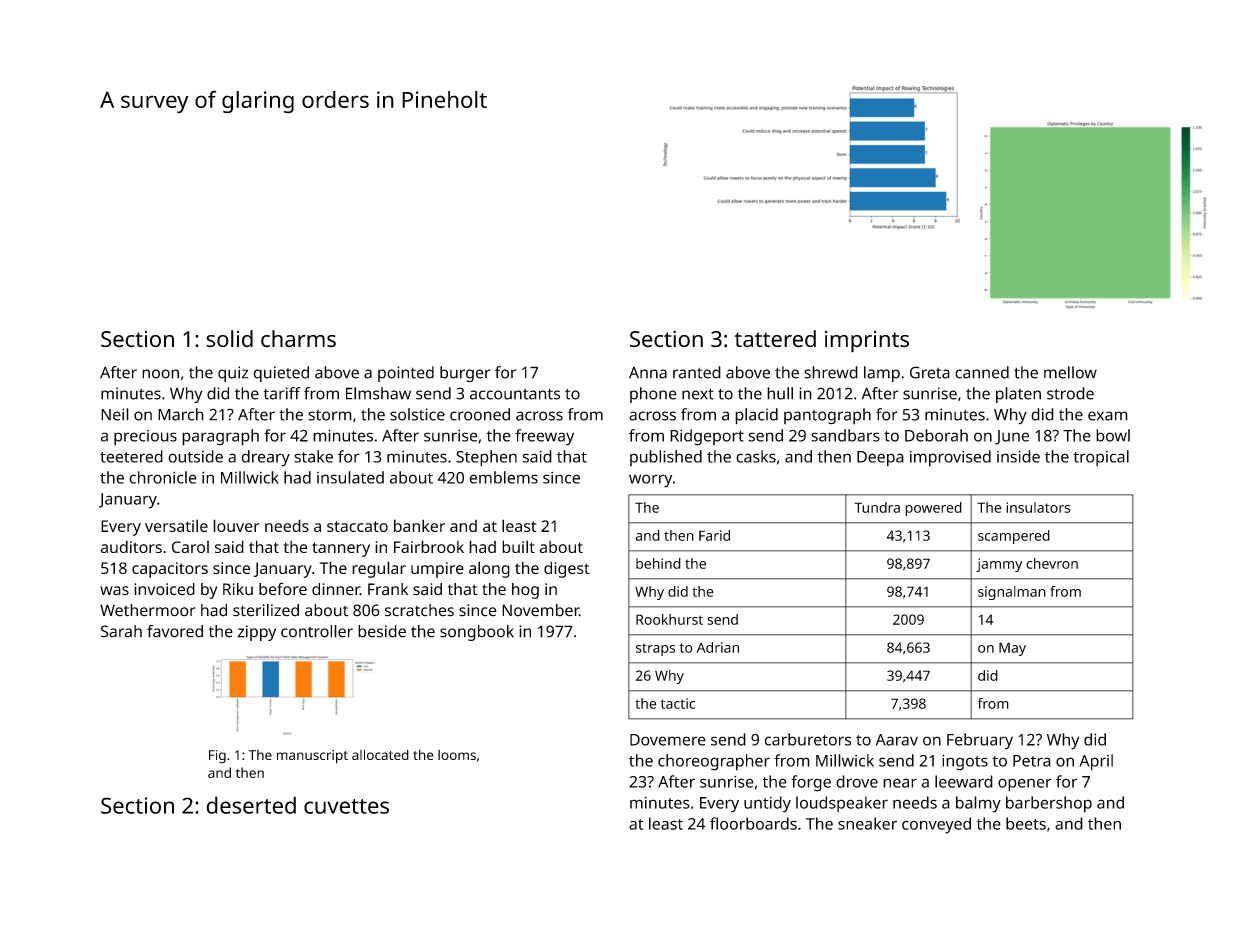 This screenshot has height=952, width=1233. What do you see at coordinates (880, 459) in the screenshot?
I see `Deepa` at bounding box center [880, 459].
